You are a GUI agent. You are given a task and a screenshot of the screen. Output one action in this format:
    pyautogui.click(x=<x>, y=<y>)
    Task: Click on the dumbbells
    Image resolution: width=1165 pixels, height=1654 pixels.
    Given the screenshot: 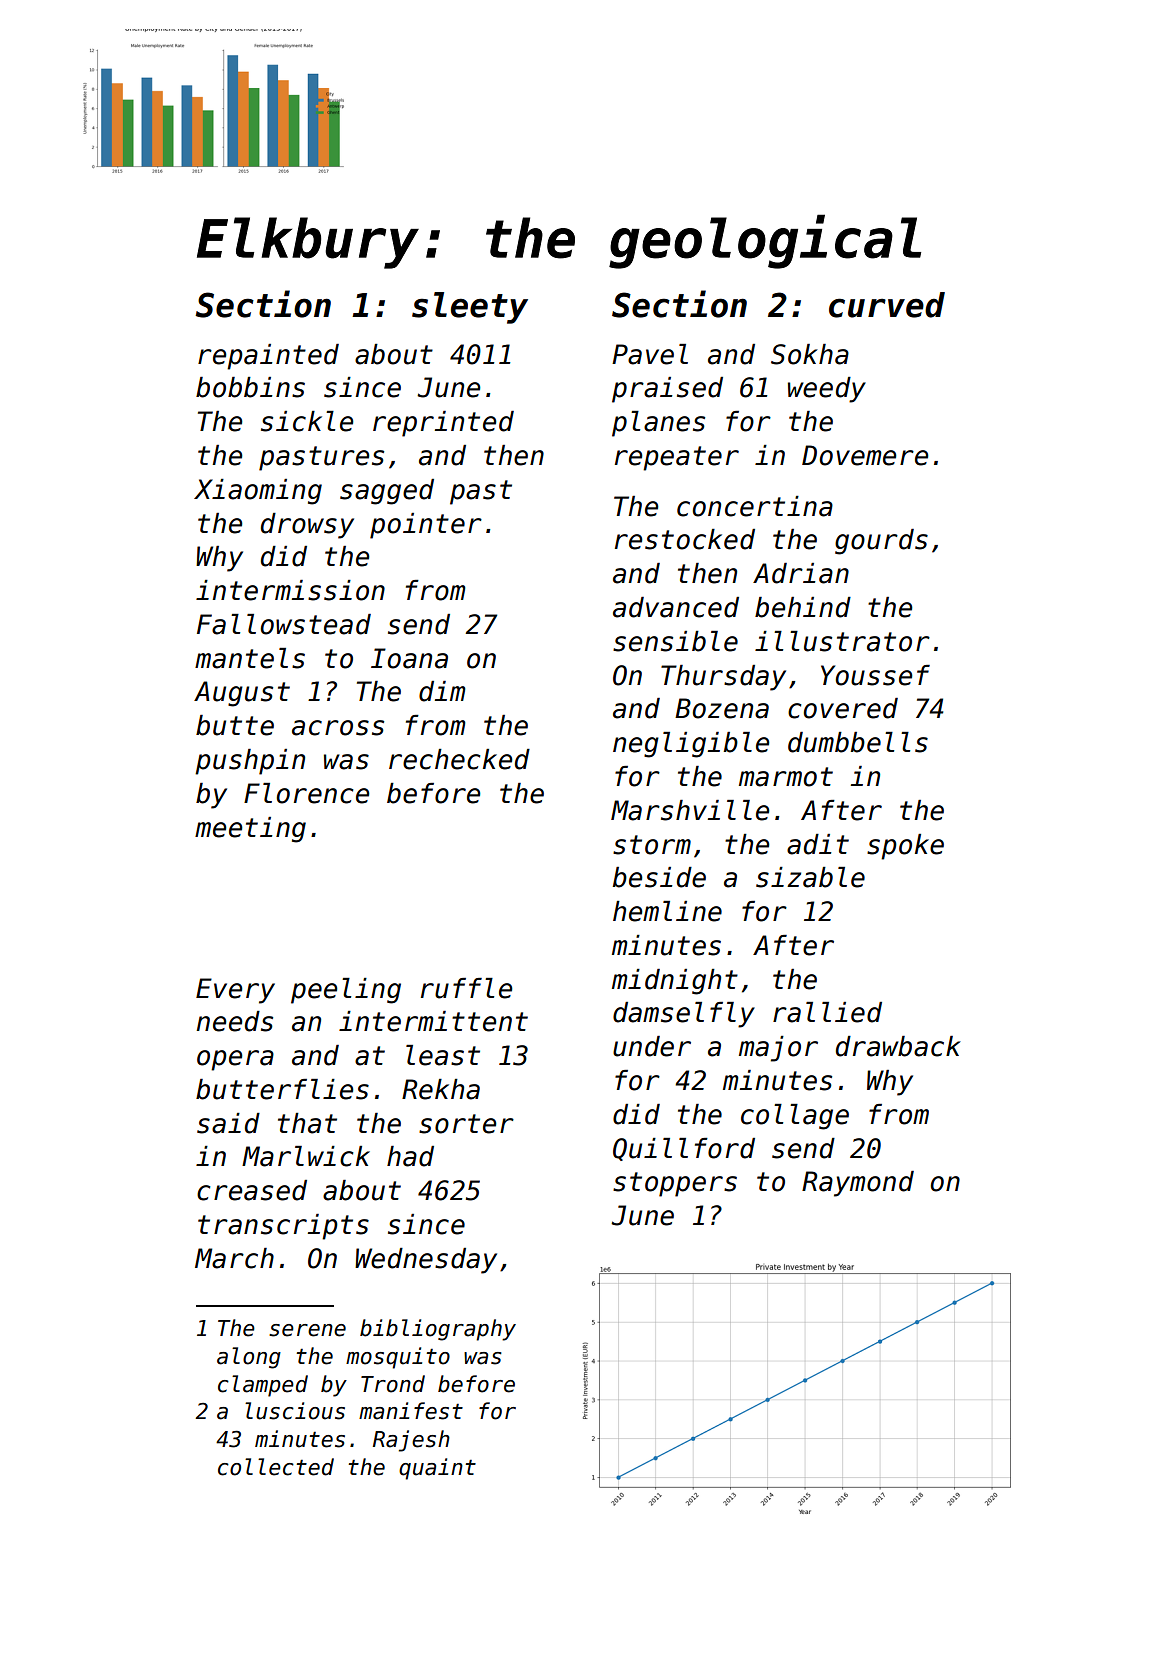 What is the action you would take?
    pyautogui.click(x=858, y=742)
